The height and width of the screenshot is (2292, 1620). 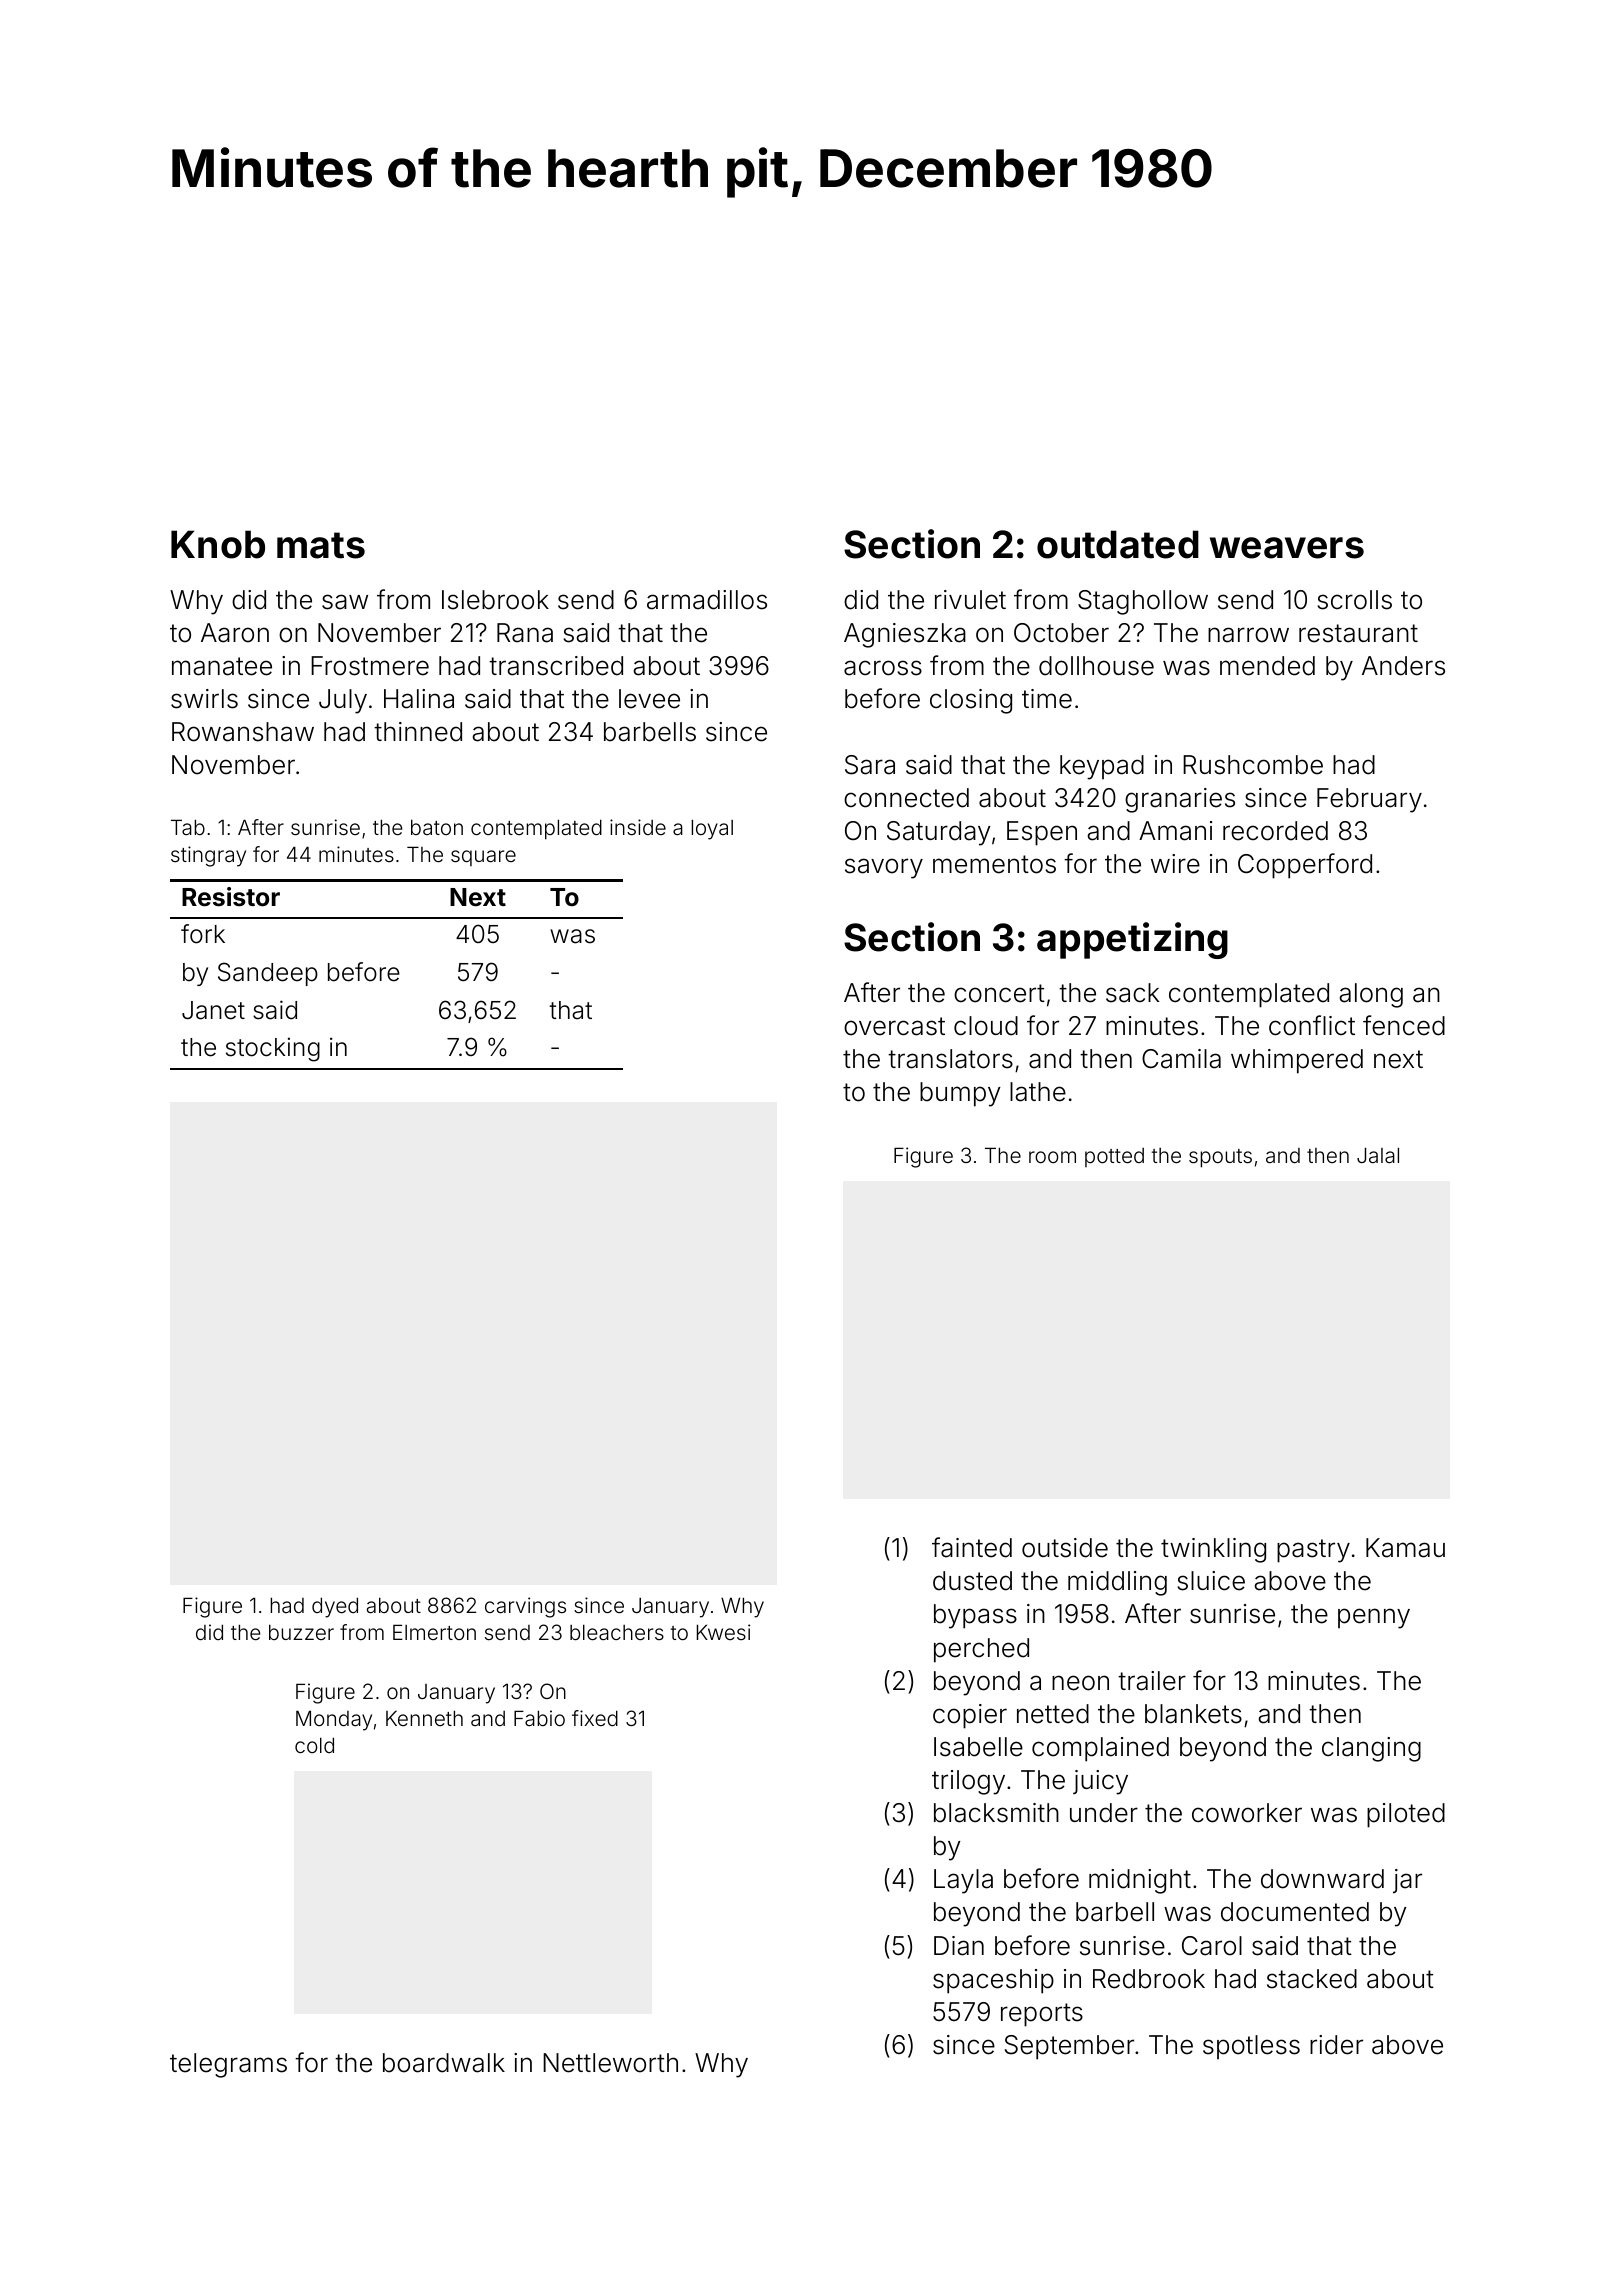 What do you see at coordinates (712, 829) in the screenshot?
I see `loyal` at bounding box center [712, 829].
